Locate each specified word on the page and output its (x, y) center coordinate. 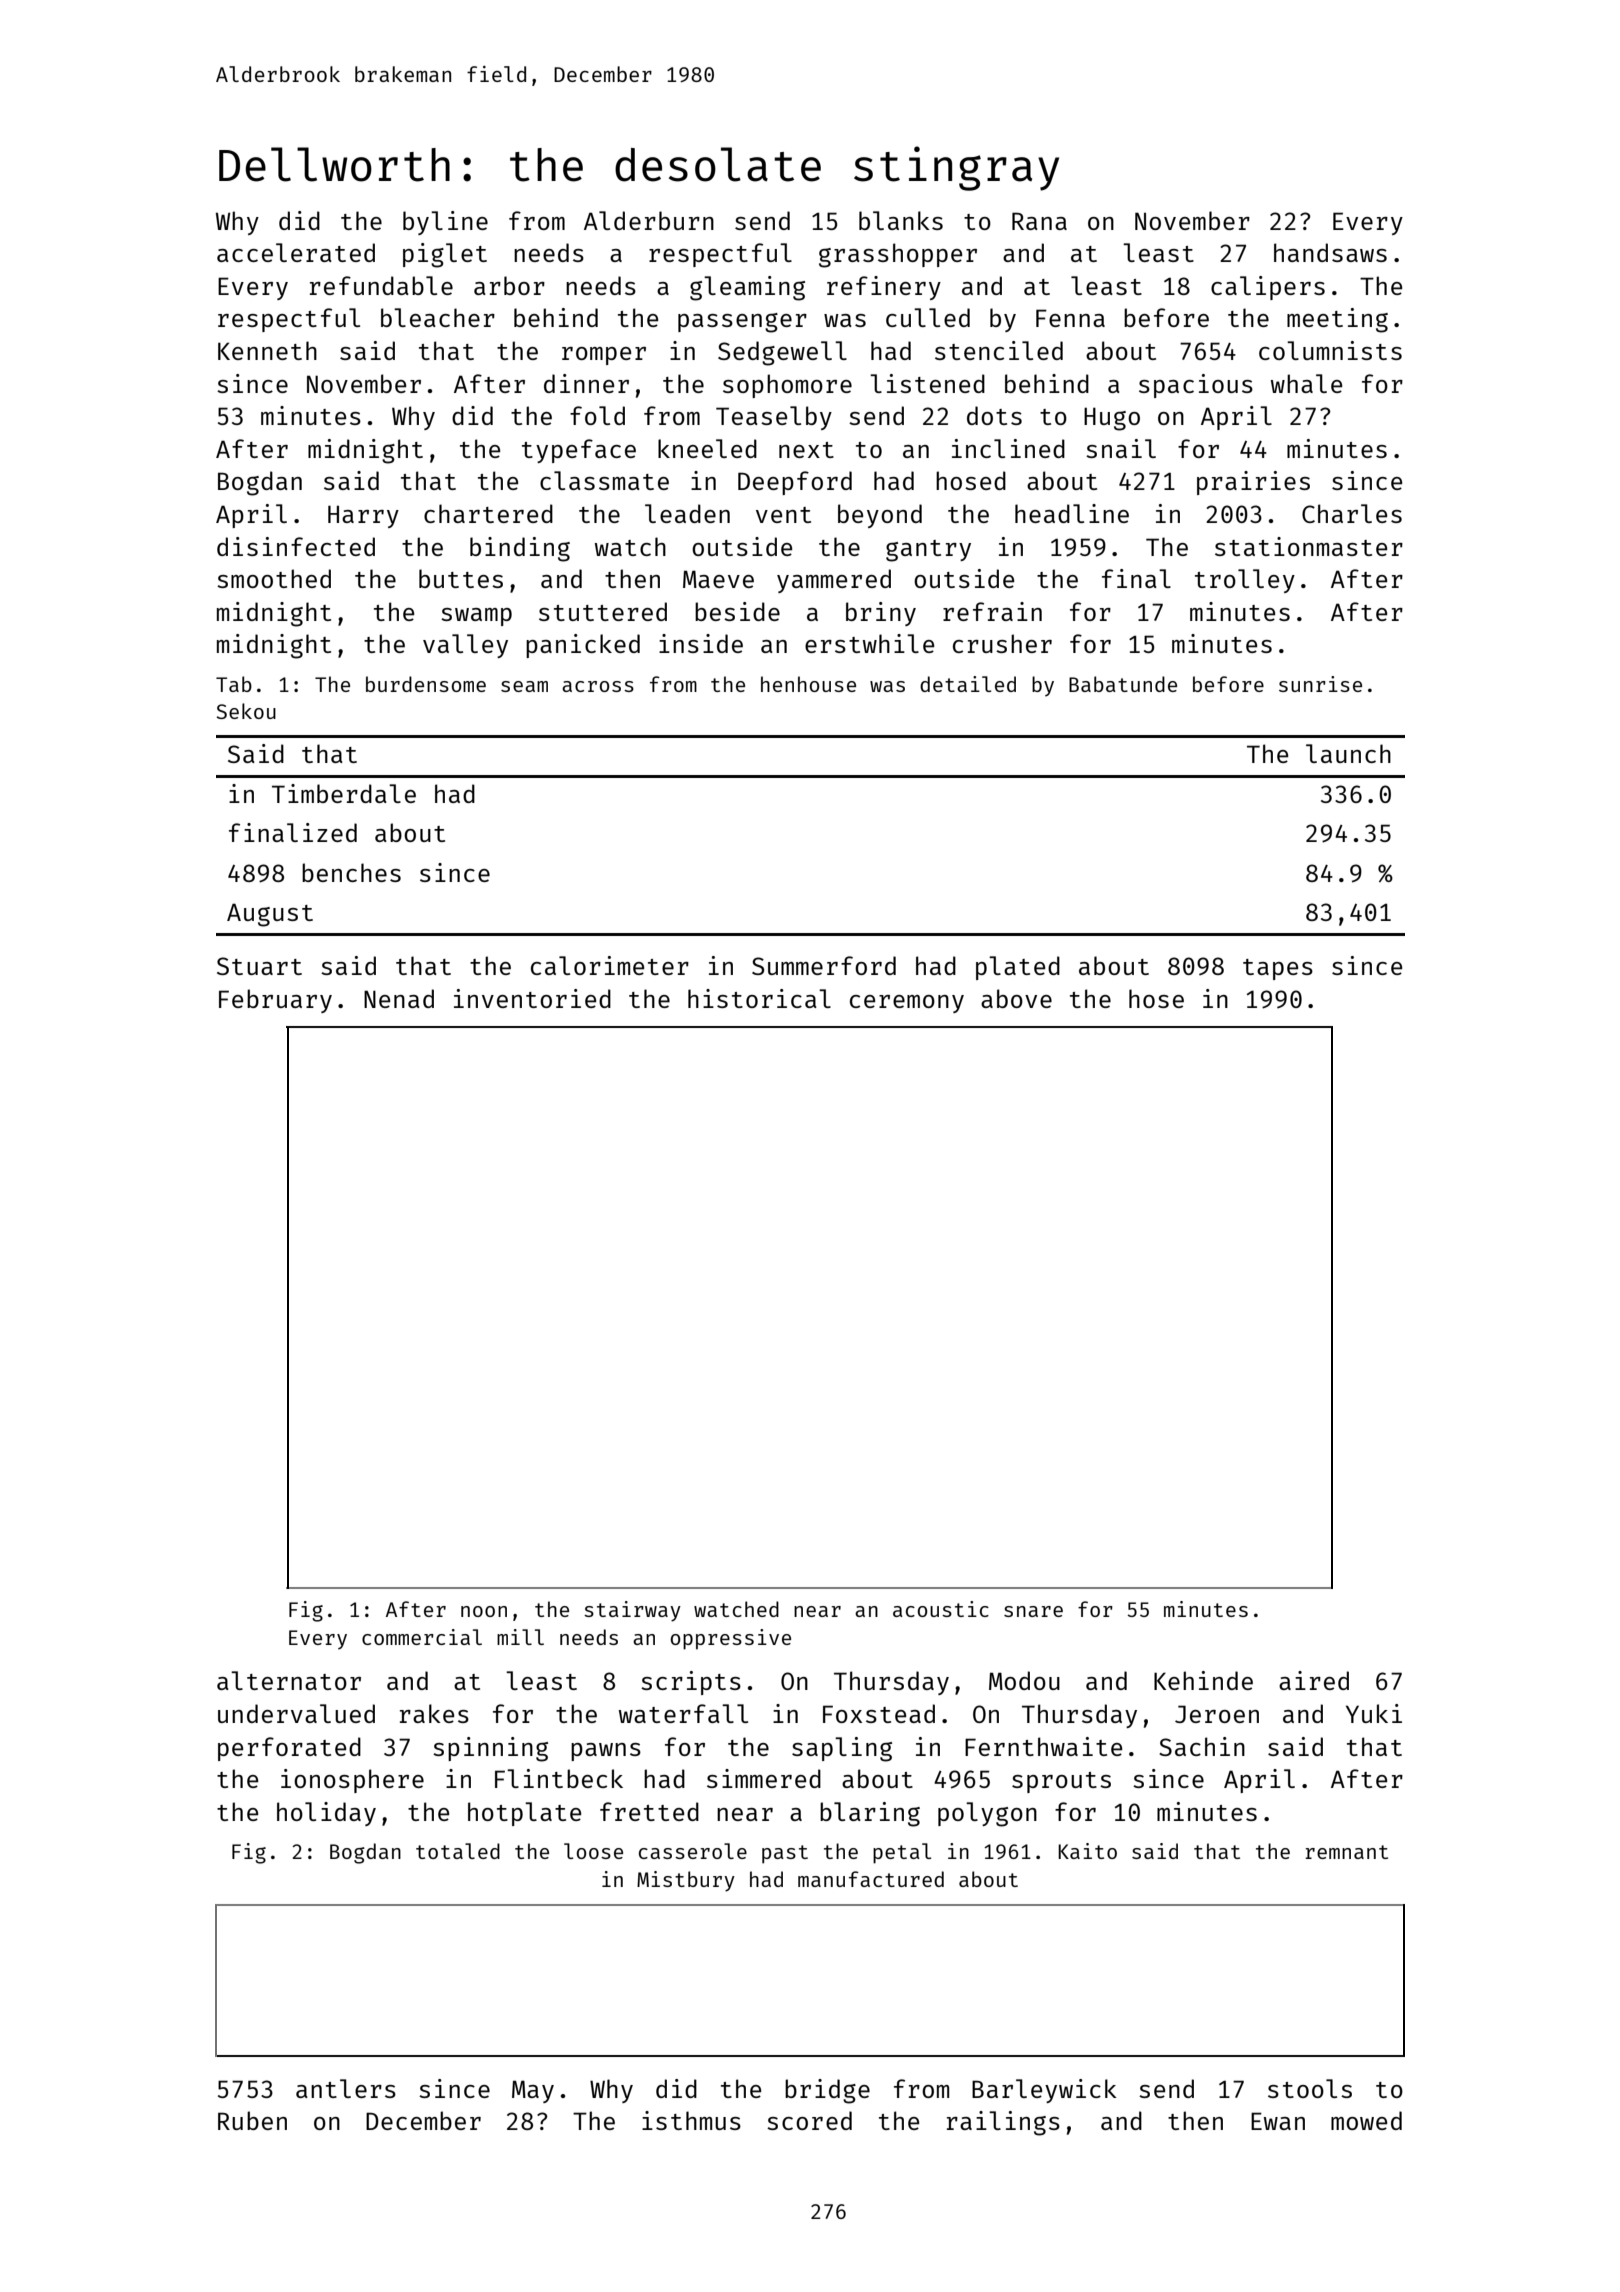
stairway (632, 1611)
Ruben (252, 2120)
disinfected (296, 546)
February (275, 1001)
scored (809, 2120)
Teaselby (774, 418)
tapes (1278, 969)
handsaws (1330, 252)
